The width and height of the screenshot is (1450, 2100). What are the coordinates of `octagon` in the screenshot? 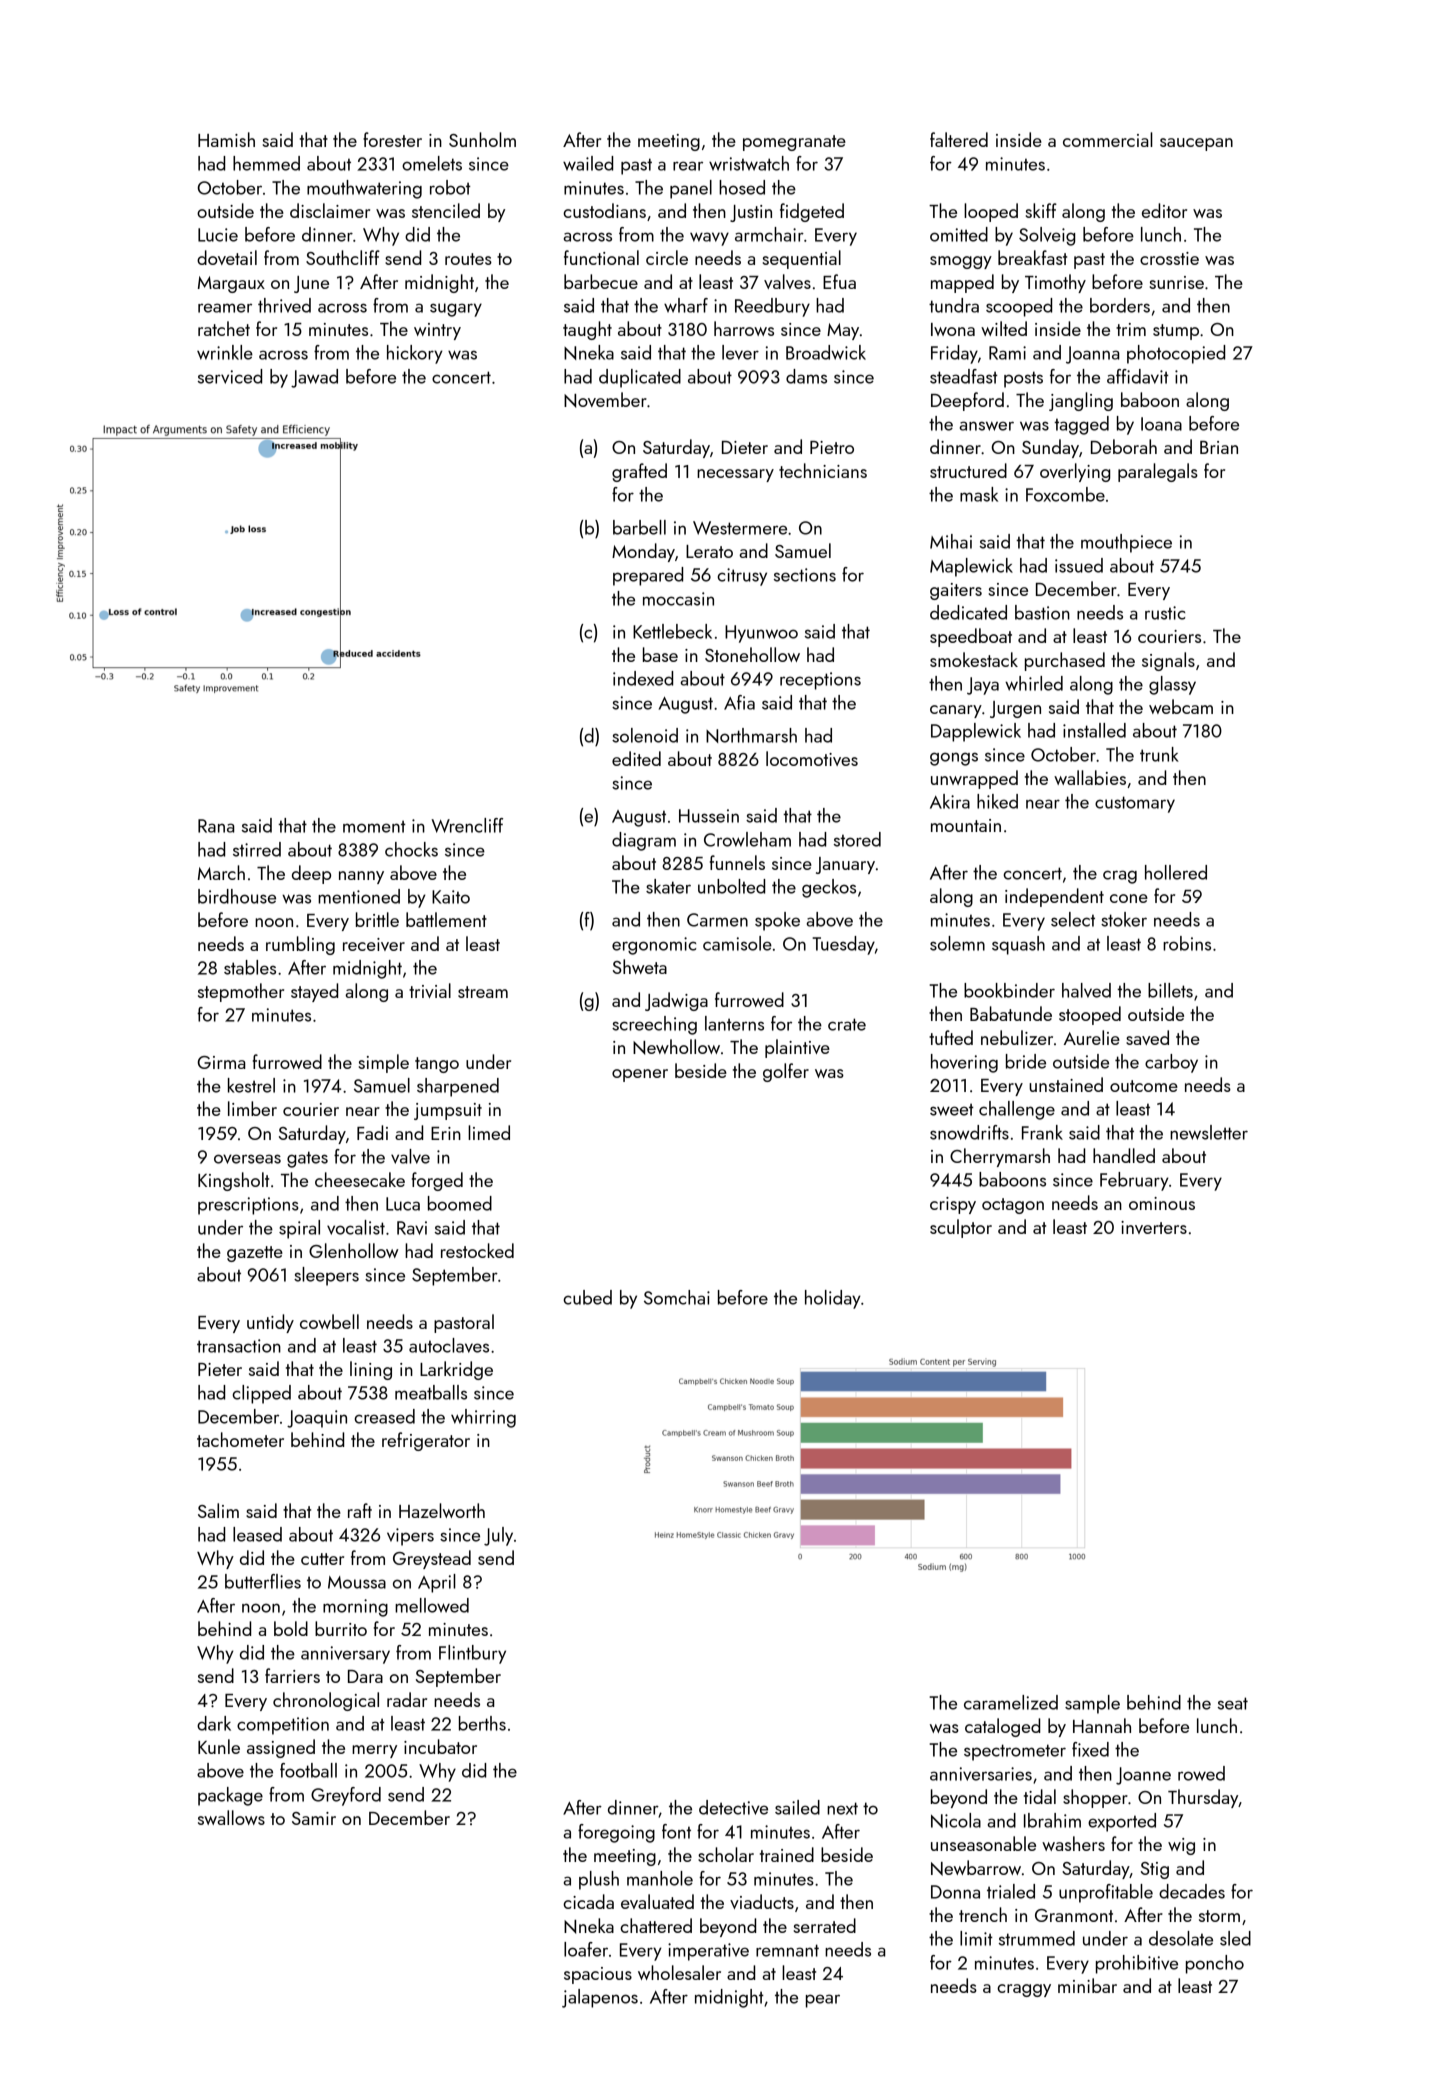 It's located at (1013, 1206).
